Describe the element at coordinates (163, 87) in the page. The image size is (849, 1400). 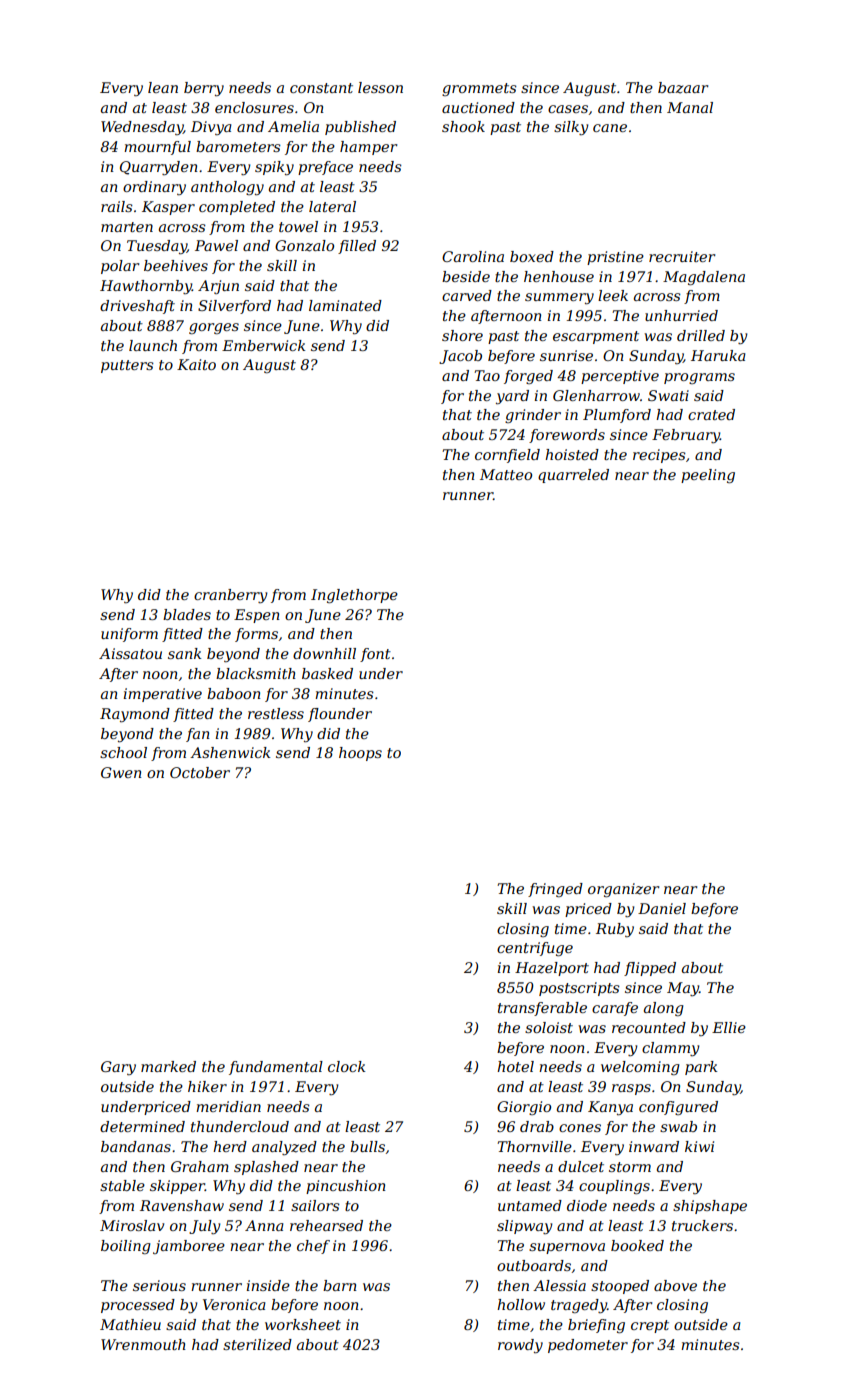
I see `lean` at that location.
